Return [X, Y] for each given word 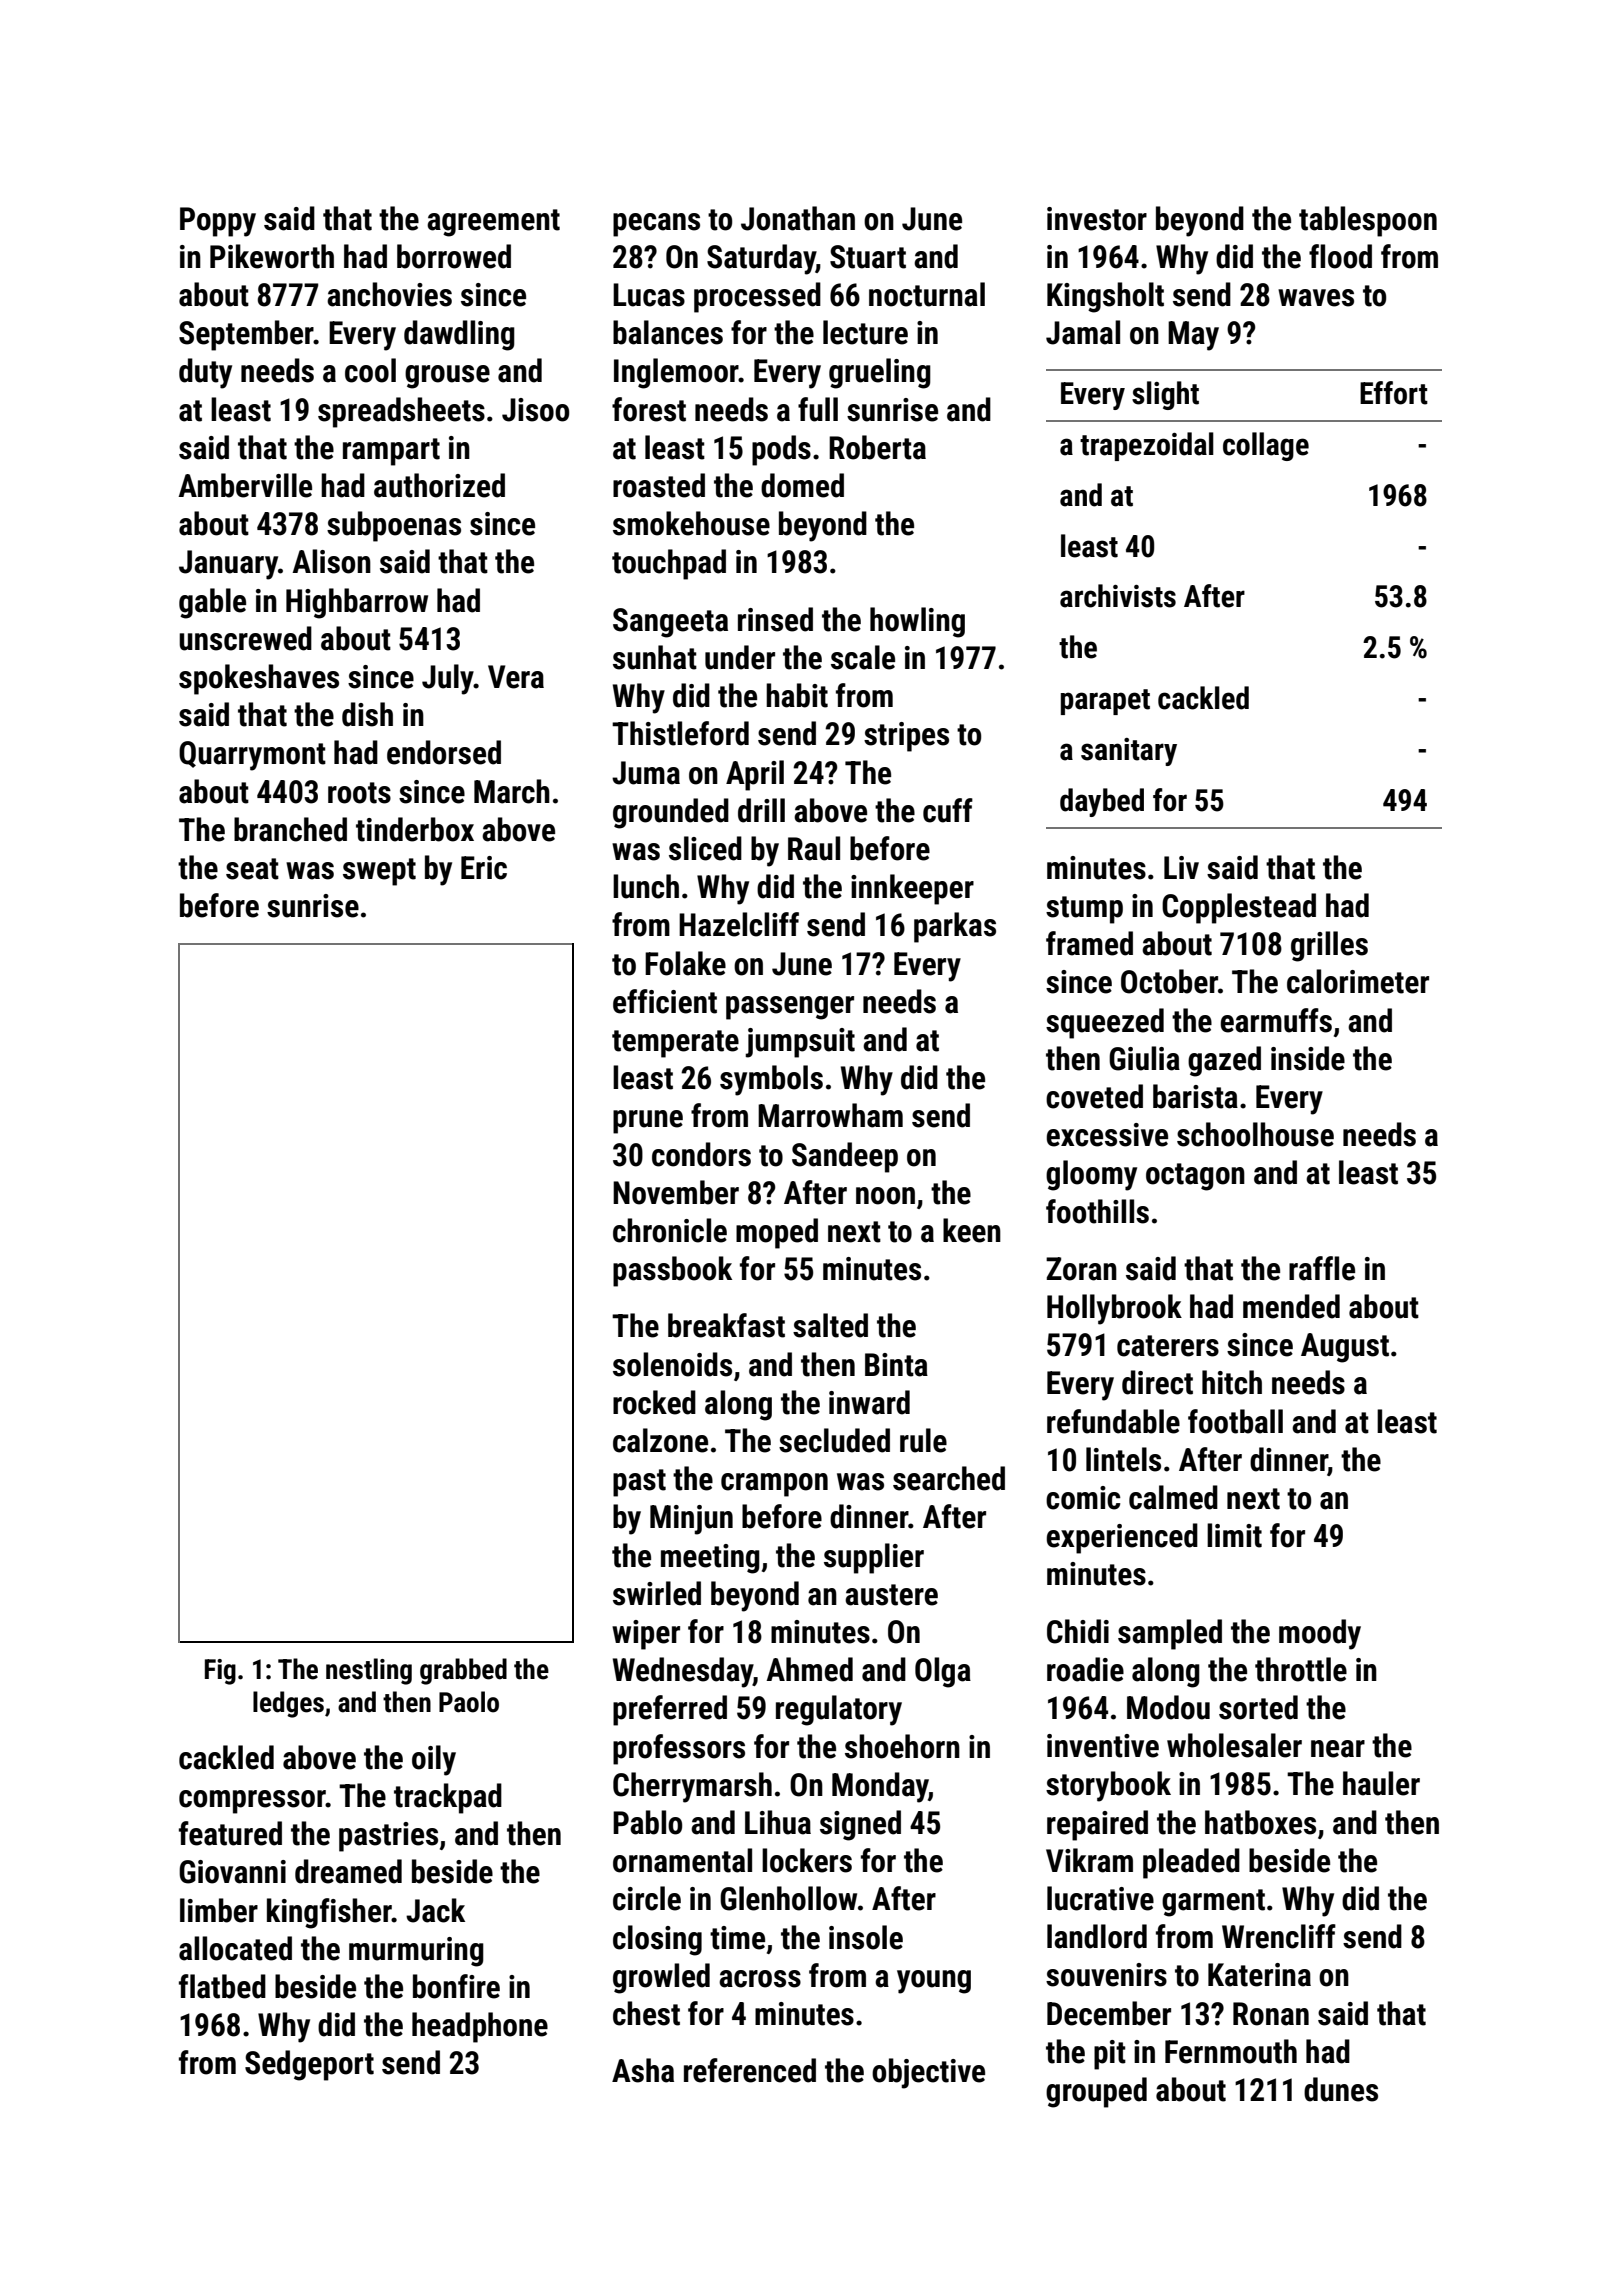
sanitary [1129, 752]
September [246, 335]
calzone [660, 1440]
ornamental [682, 1860]
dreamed [348, 1871]
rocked [654, 1402]
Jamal [1083, 332]
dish [367, 714]
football [1235, 1421]
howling [917, 622]
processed [757, 297]
